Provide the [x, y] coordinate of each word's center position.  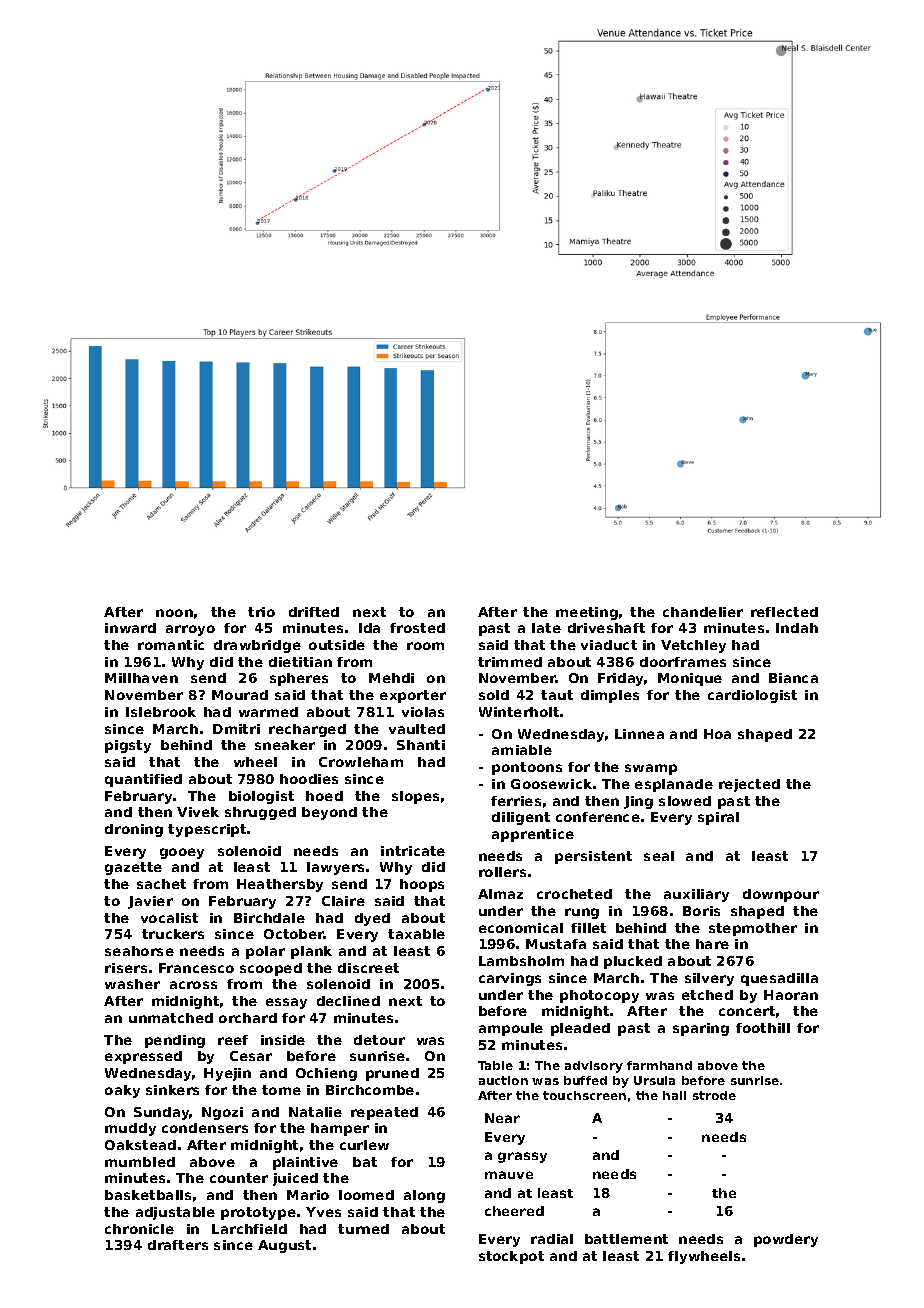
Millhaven [141, 678]
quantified [143, 780]
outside [337, 645]
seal [659, 856]
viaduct [609, 645]
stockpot [511, 1257]
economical [521, 928]
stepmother [753, 929]
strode [714, 1095]
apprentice [533, 835]
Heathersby [280, 885]
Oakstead [140, 1145]
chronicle [139, 1229]
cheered [514, 1211]
